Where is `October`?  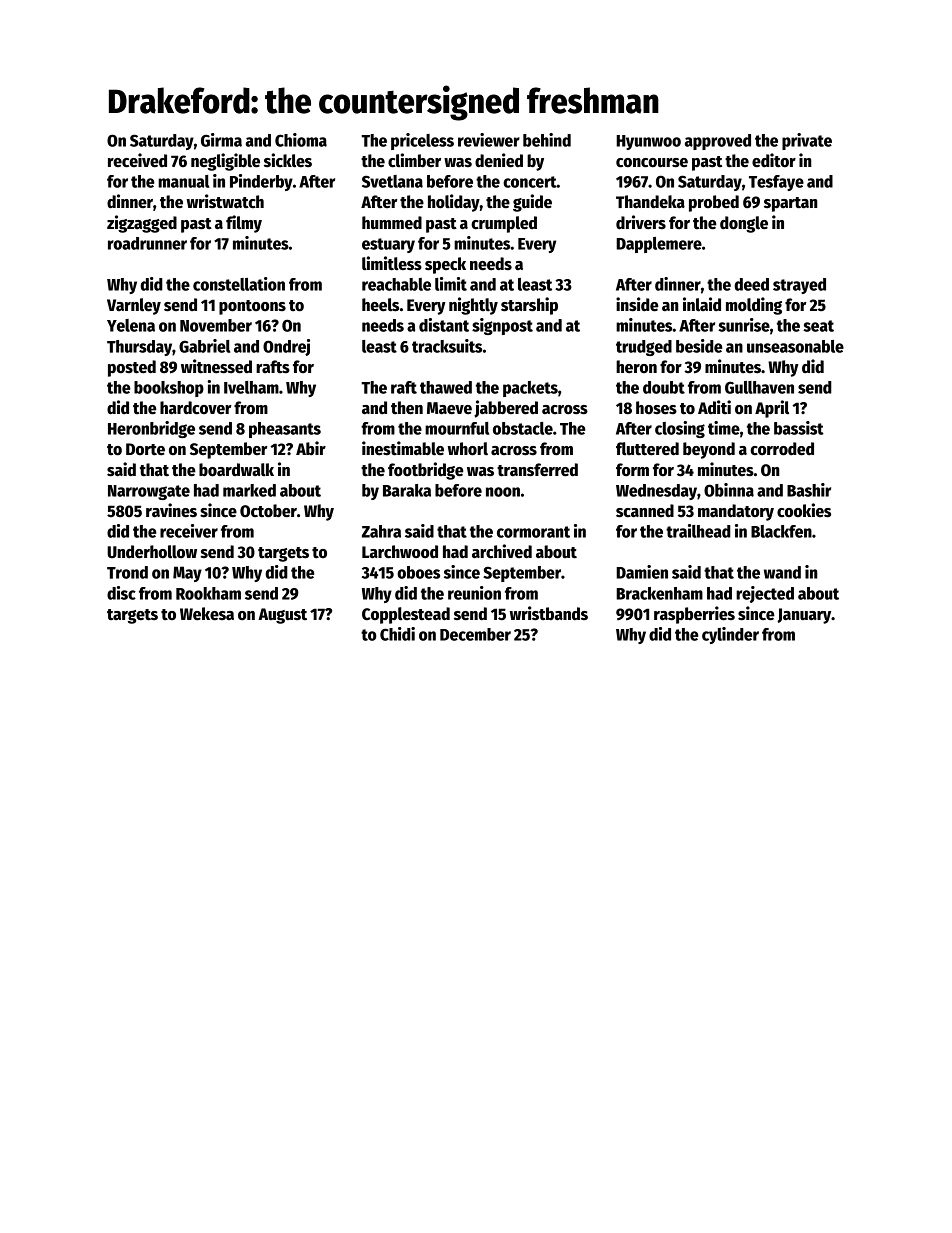
October is located at coordinates (268, 511).
